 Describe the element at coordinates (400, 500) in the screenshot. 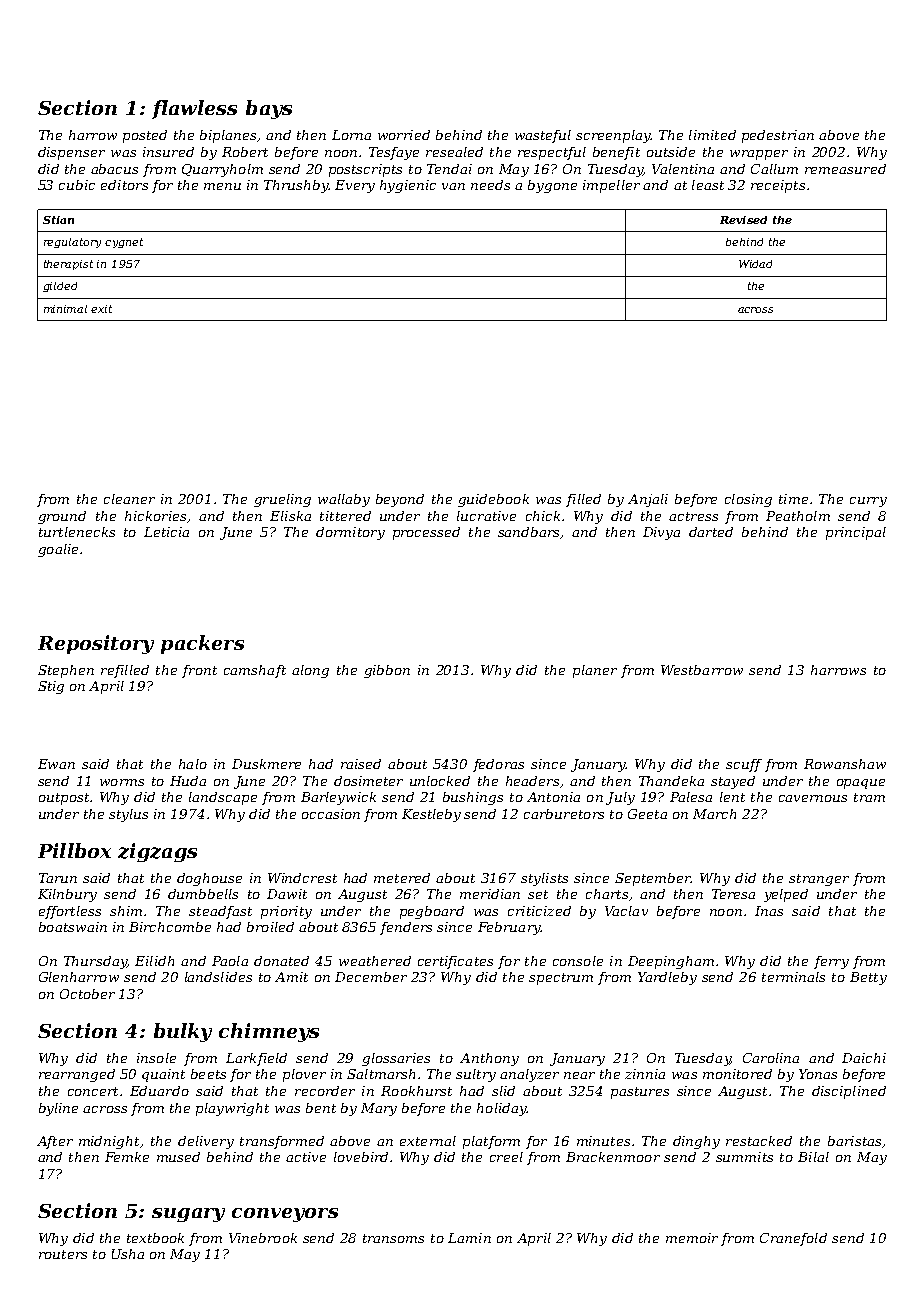

I see `beyond` at that location.
